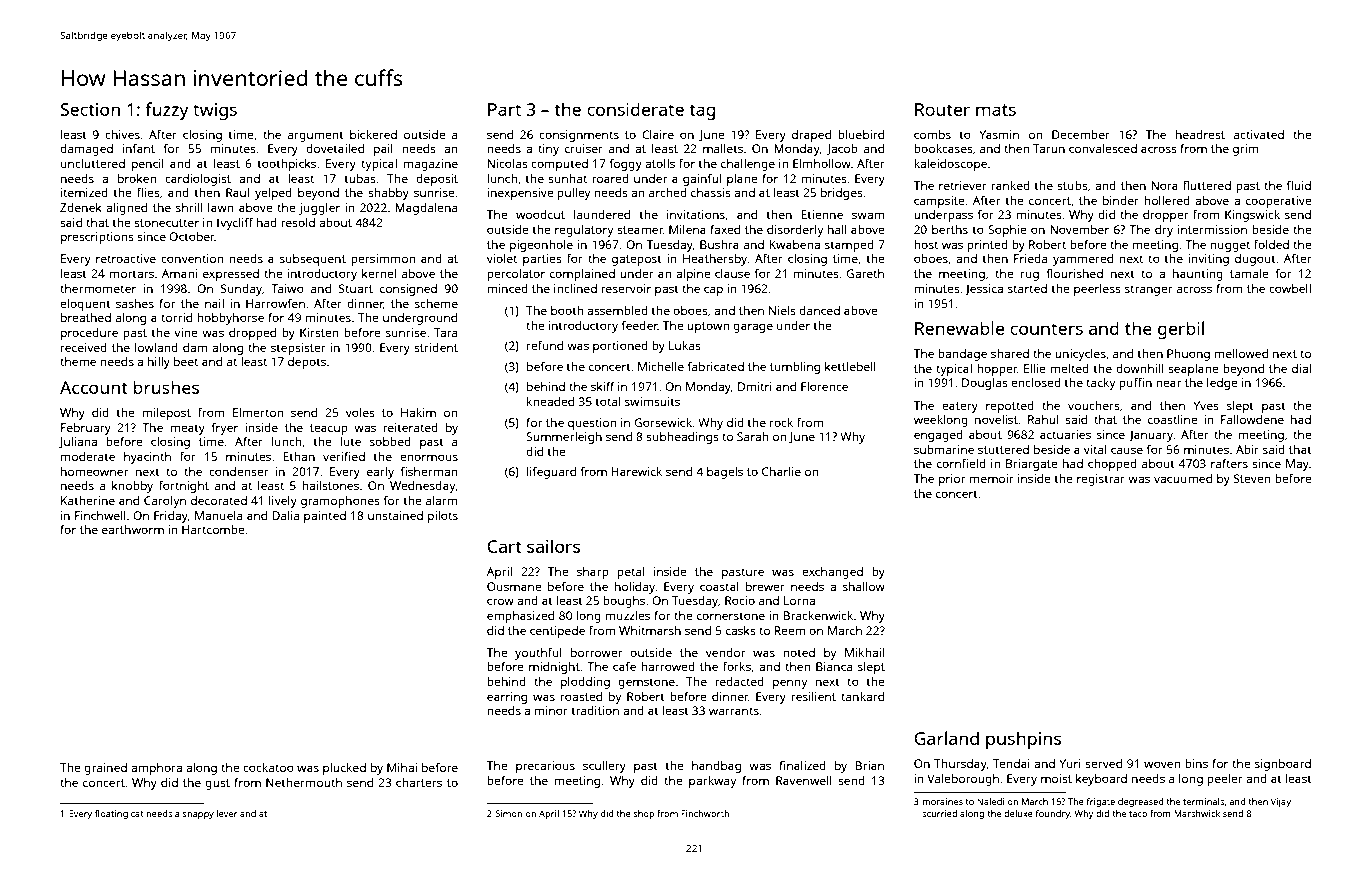 Image resolution: width=1372 pixels, height=887 pixels. What do you see at coordinates (217, 784) in the screenshot?
I see `gust` at bounding box center [217, 784].
